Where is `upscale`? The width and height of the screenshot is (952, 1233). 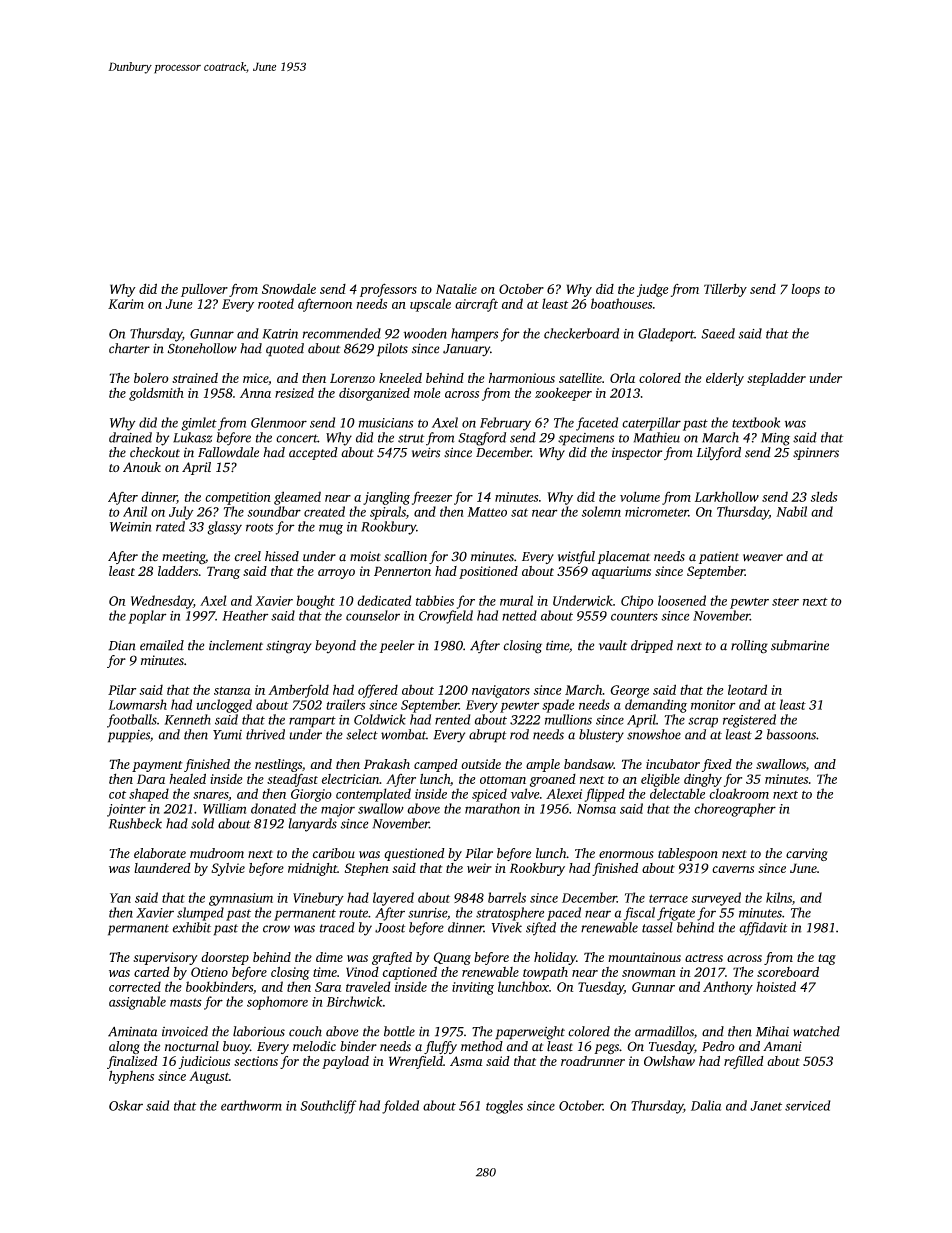
upscale is located at coordinates (430, 305).
